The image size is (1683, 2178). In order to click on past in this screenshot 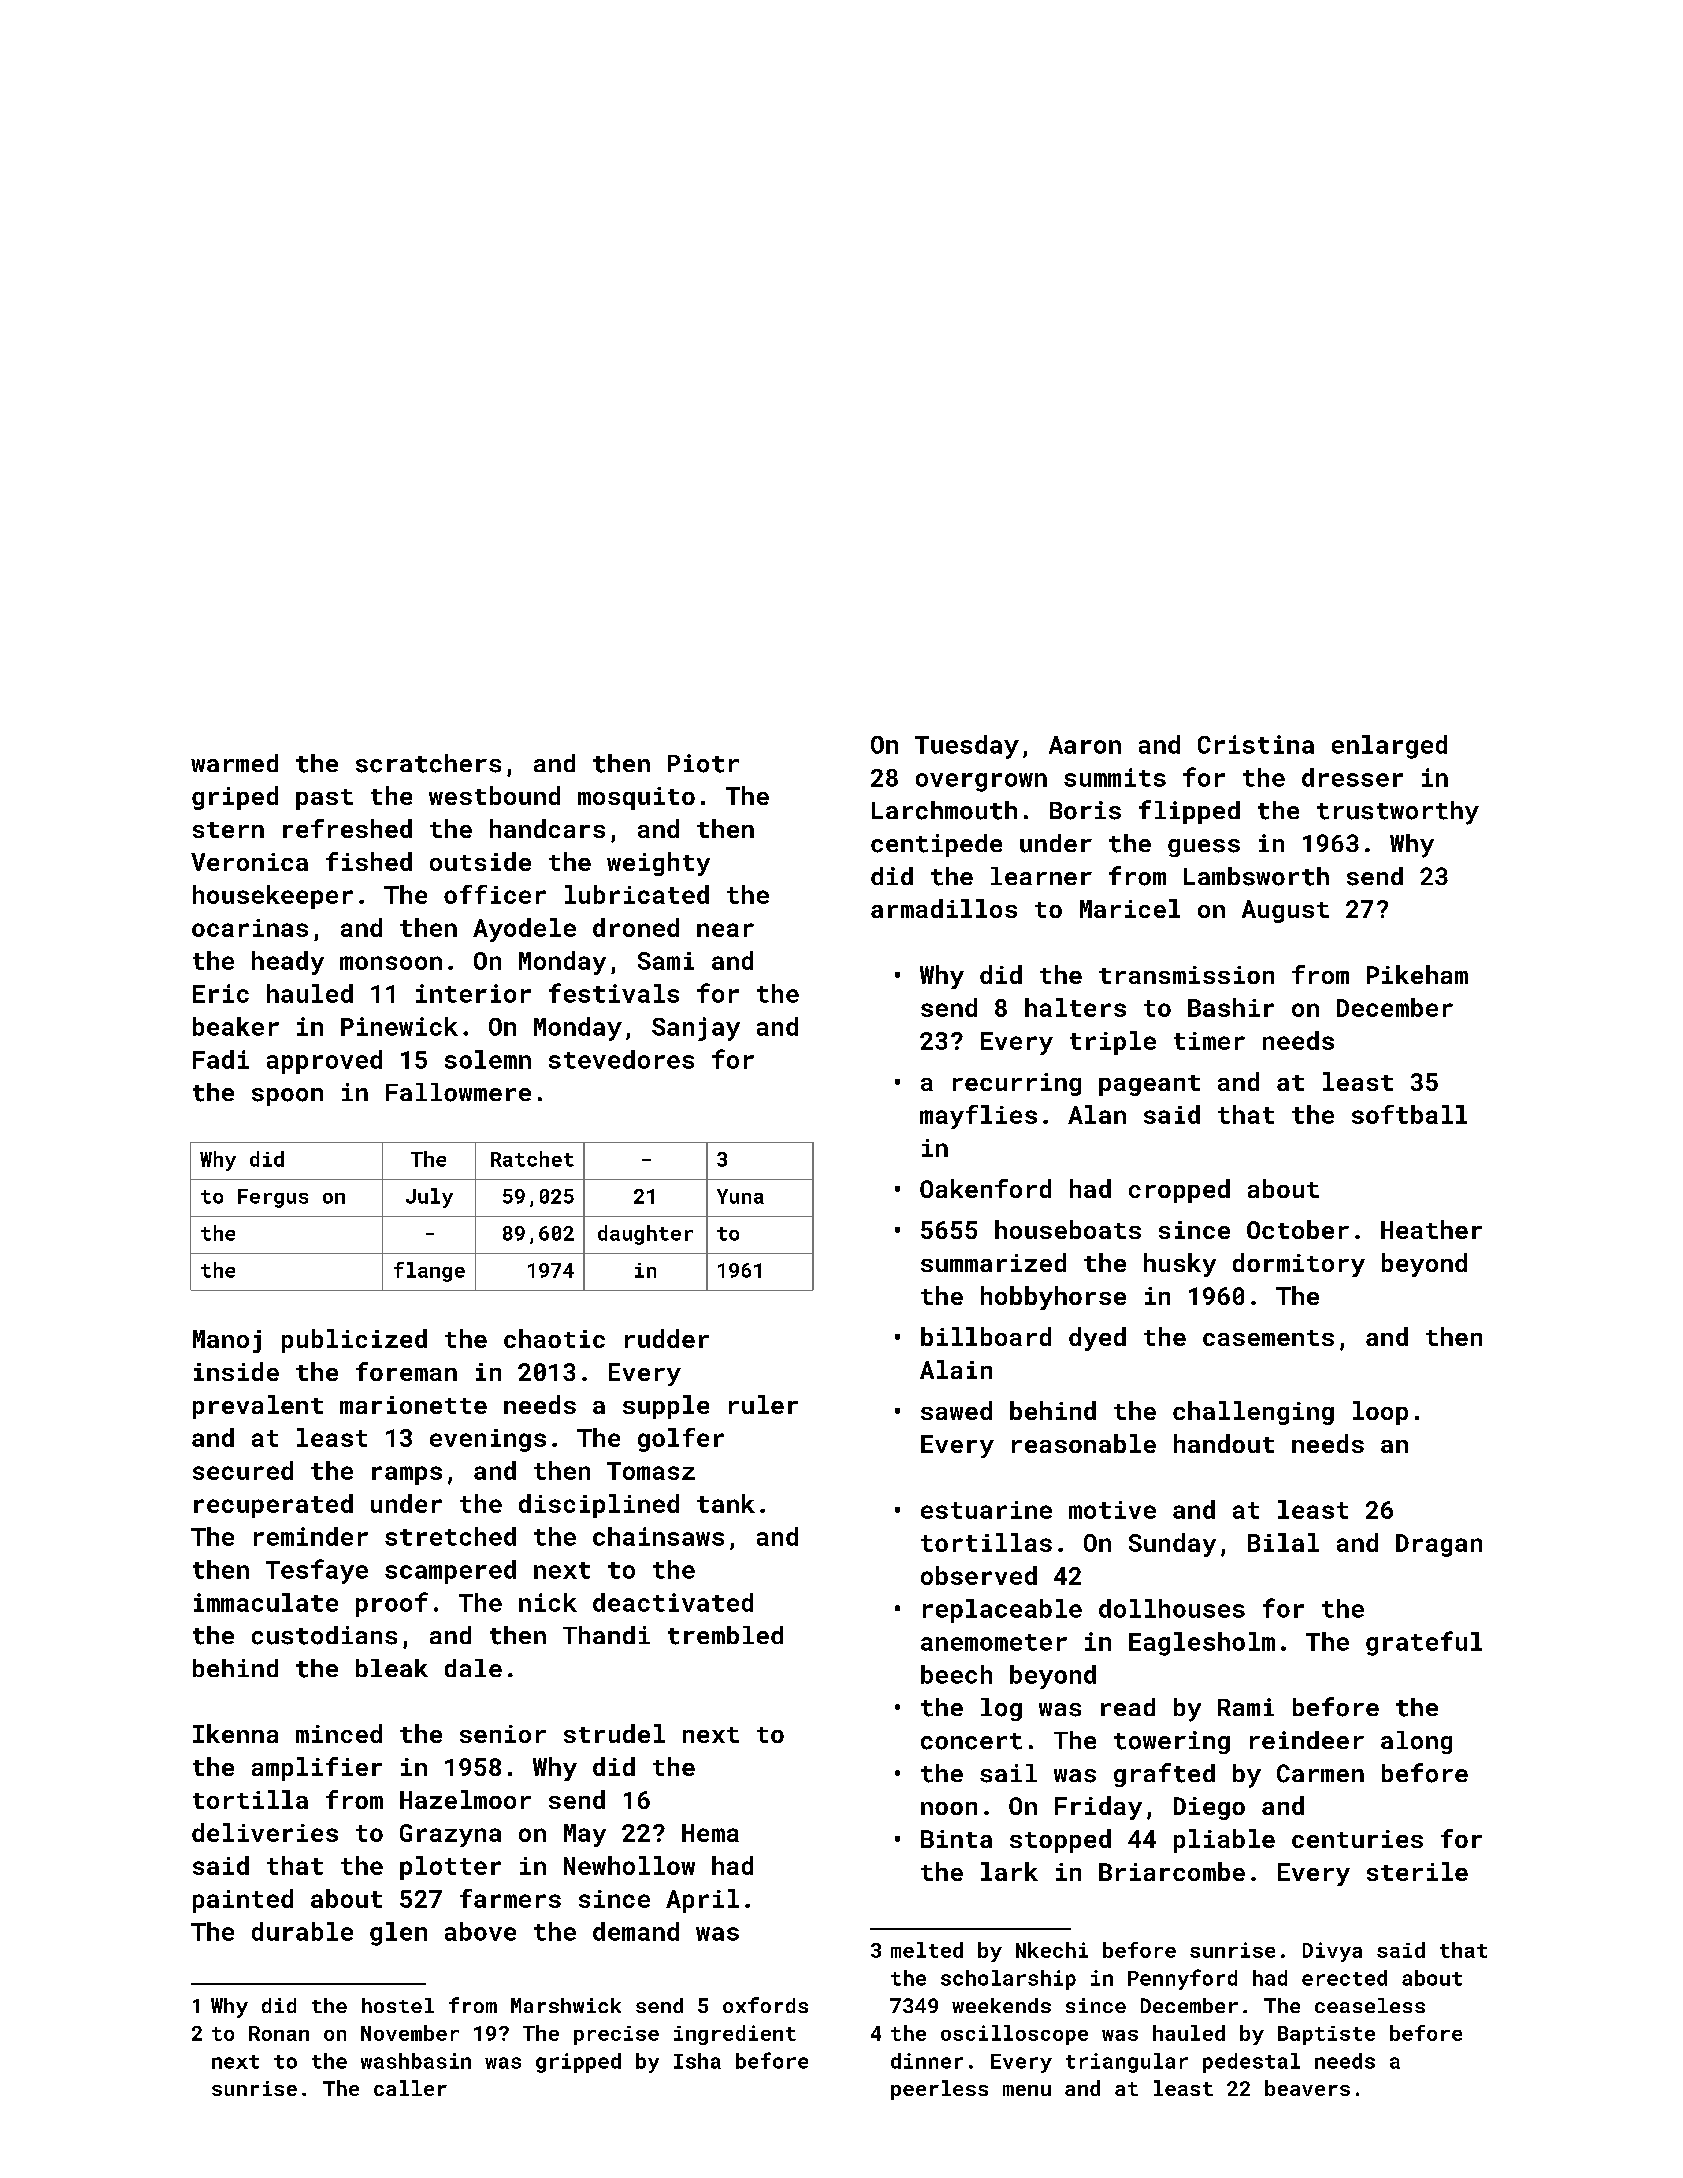, I will do `click(324, 799)`.
